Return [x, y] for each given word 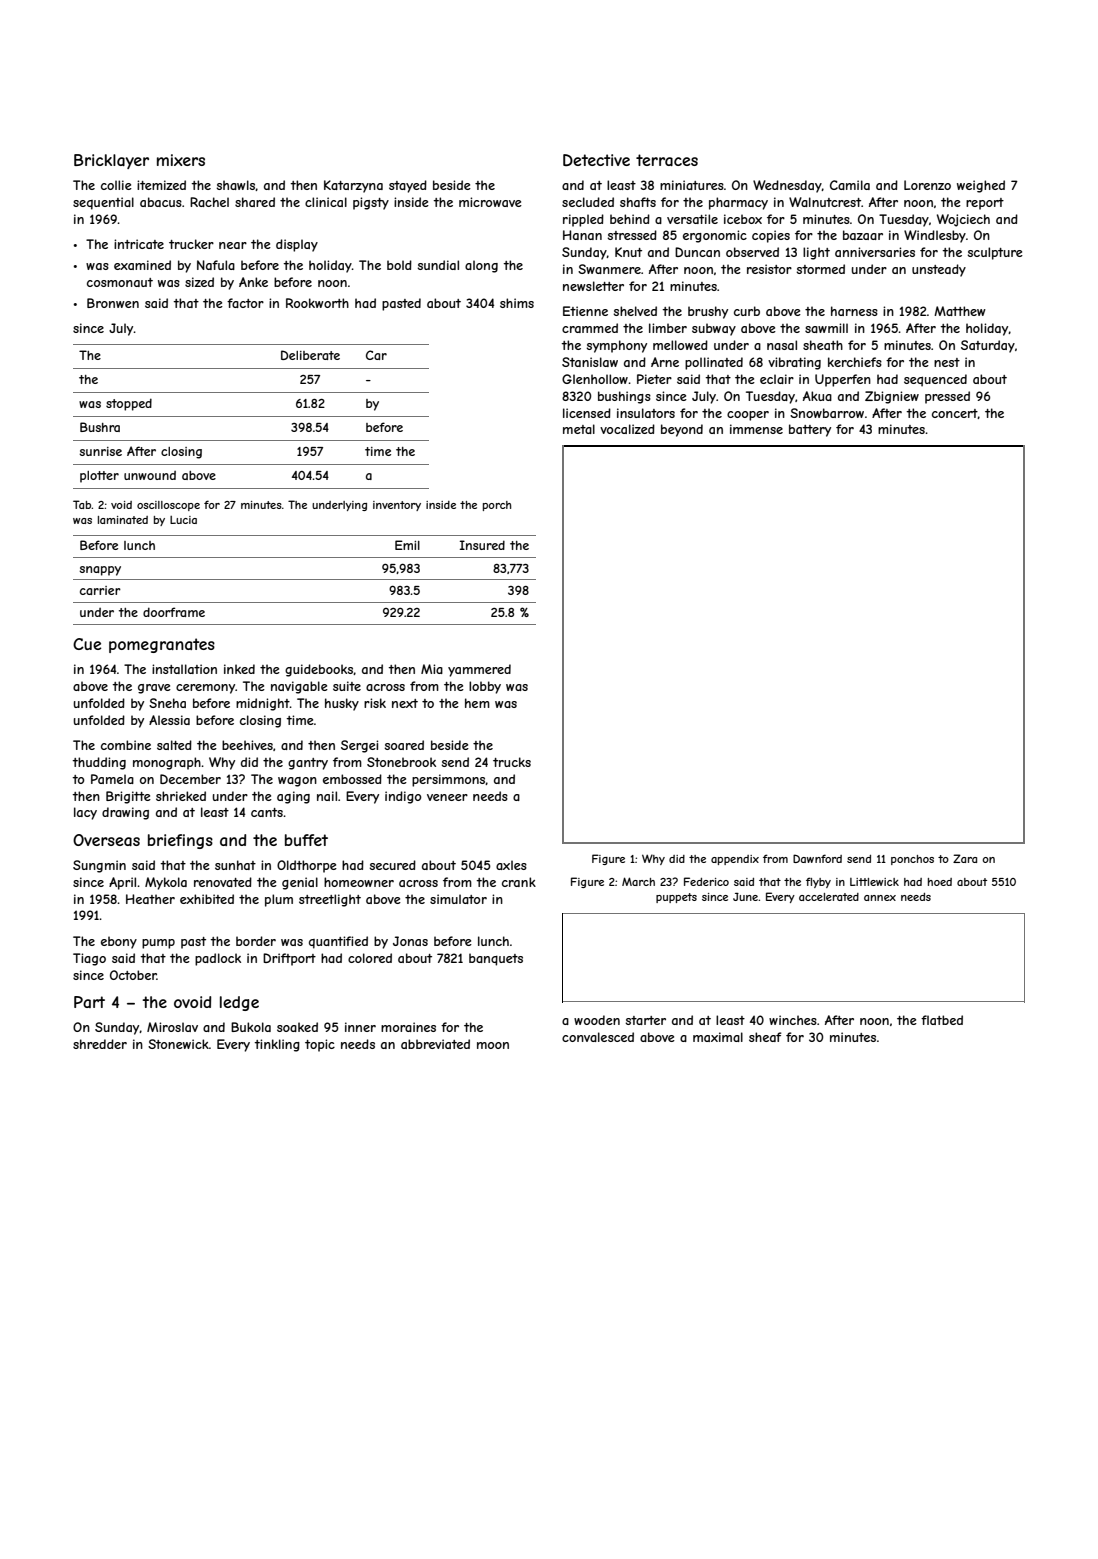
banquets [496, 959]
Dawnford [817, 858]
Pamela [112, 779]
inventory [397, 506]
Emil [407, 545]
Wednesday [787, 186]
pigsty [371, 203]
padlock [218, 959]
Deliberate [310, 355]
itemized [161, 185]
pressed [947, 397]
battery [810, 430]
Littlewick [874, 882]
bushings [624, 397]
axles [511, 865]
